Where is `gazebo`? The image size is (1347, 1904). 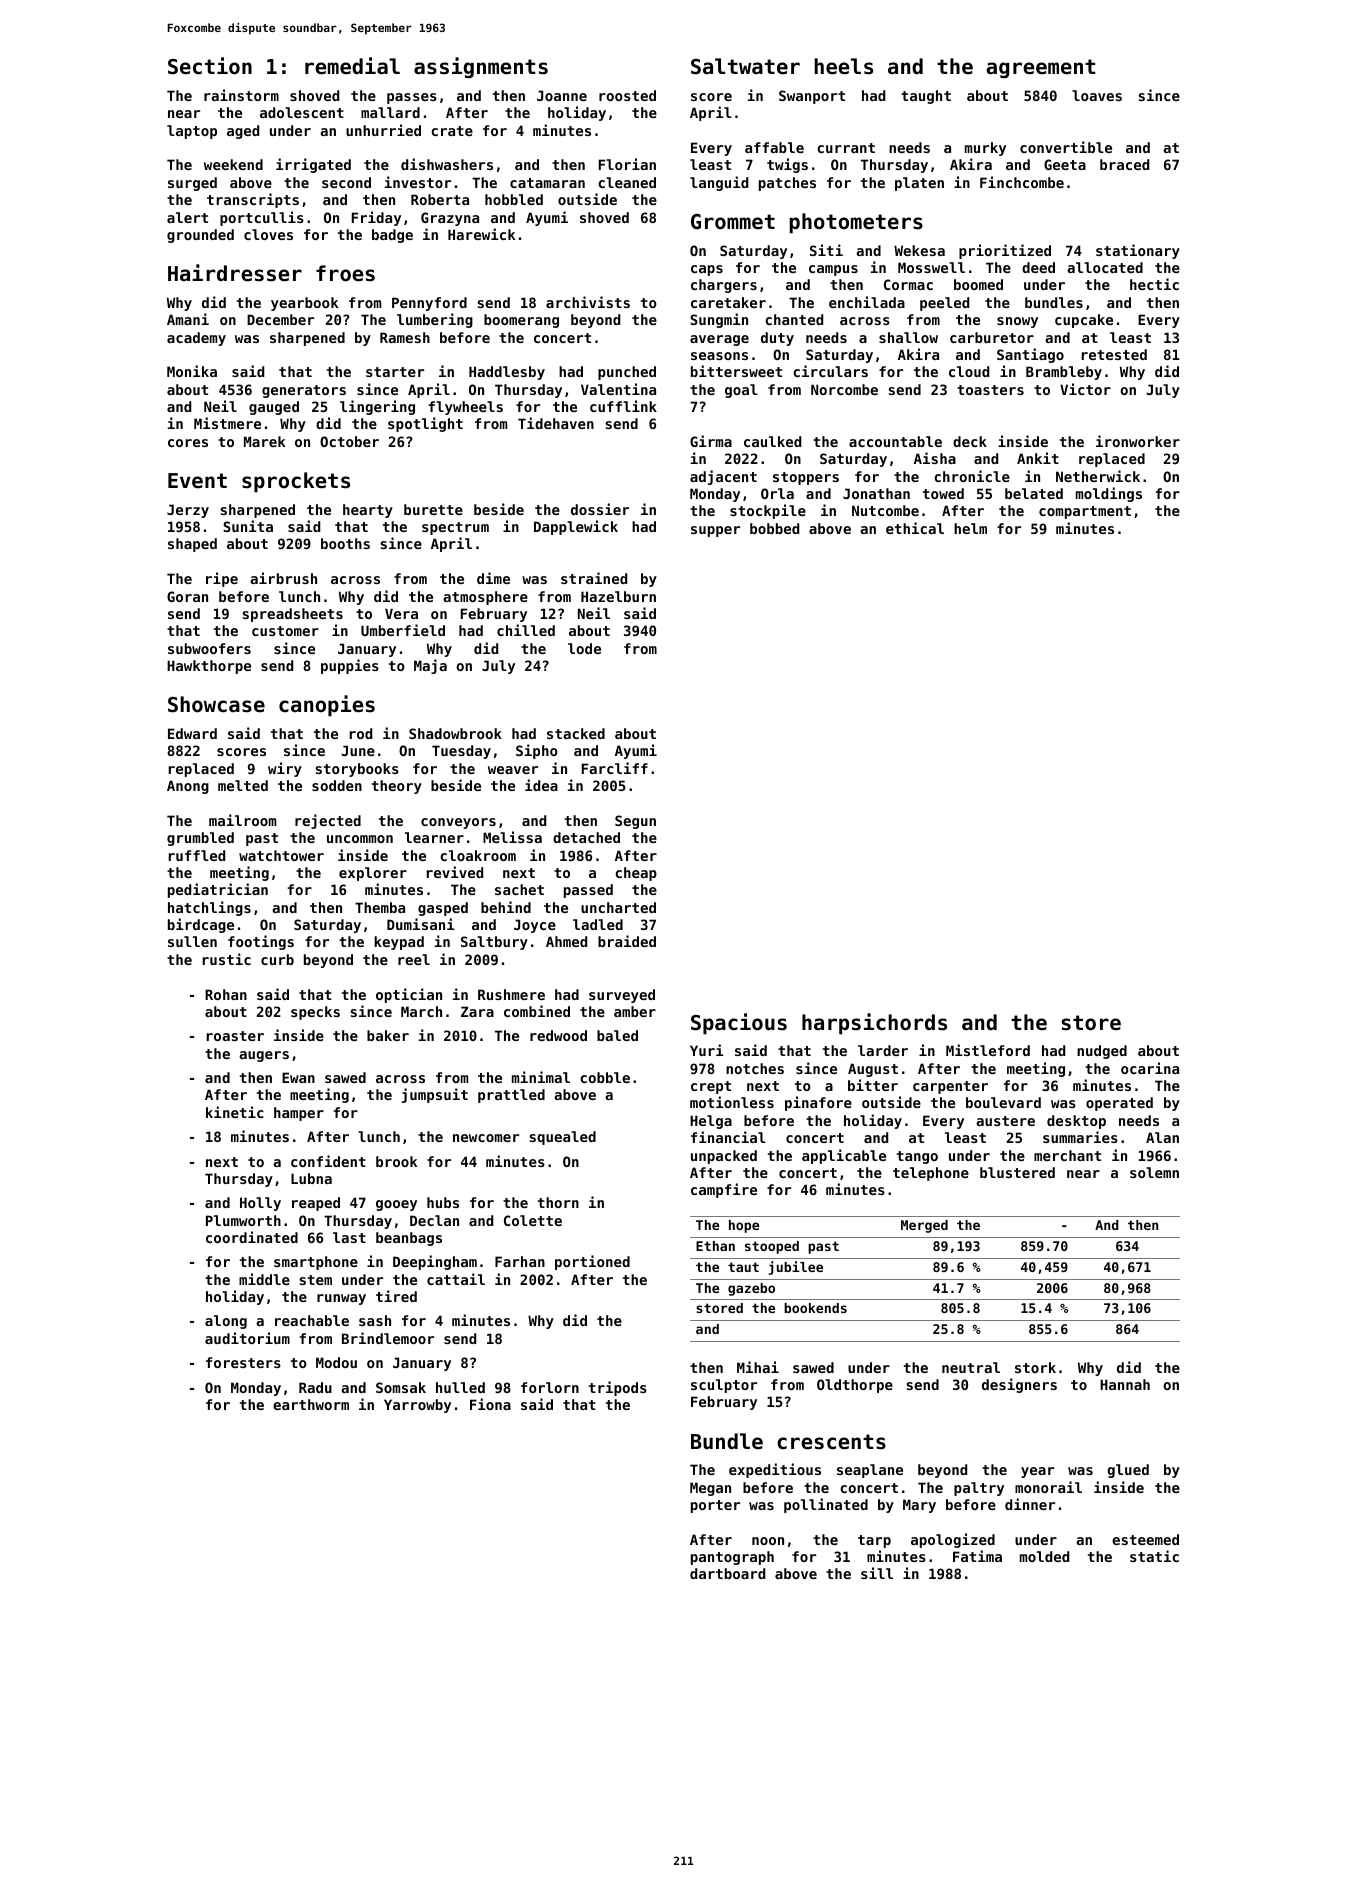
gazebo is located at coordinates (751, 1289).
